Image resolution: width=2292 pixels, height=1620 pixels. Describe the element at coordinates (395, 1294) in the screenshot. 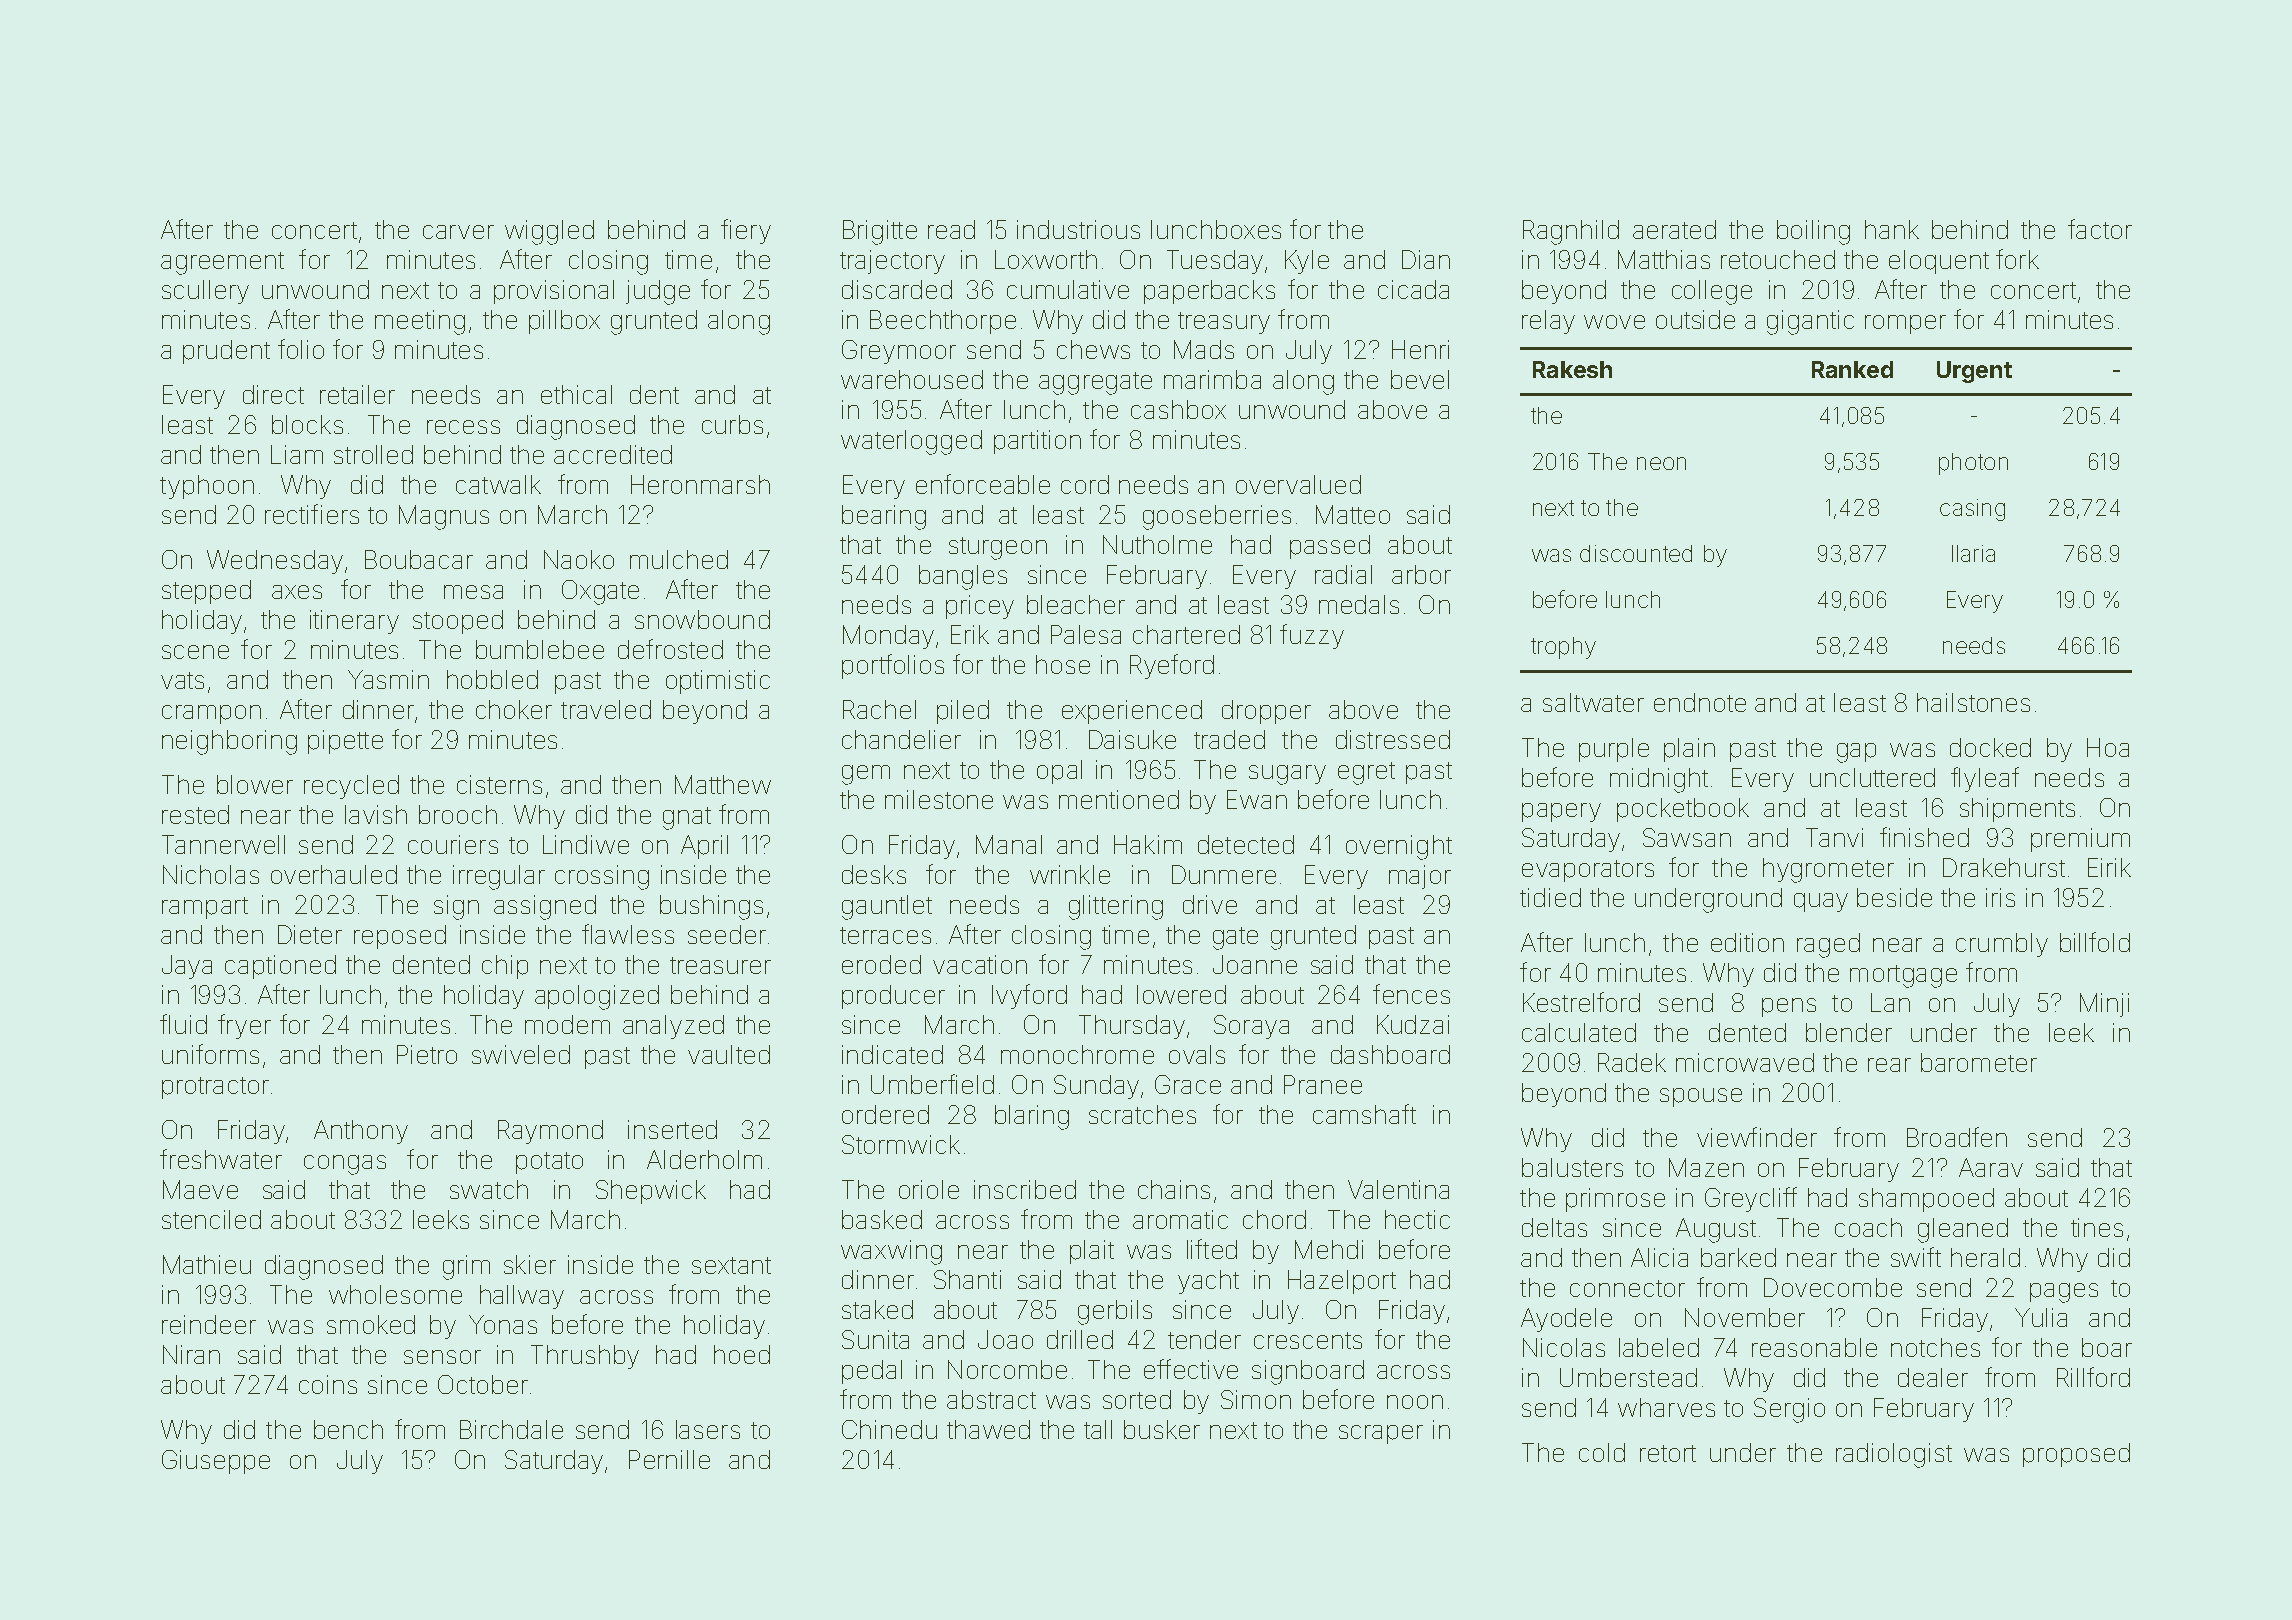

I see `wholesome` at that location.
